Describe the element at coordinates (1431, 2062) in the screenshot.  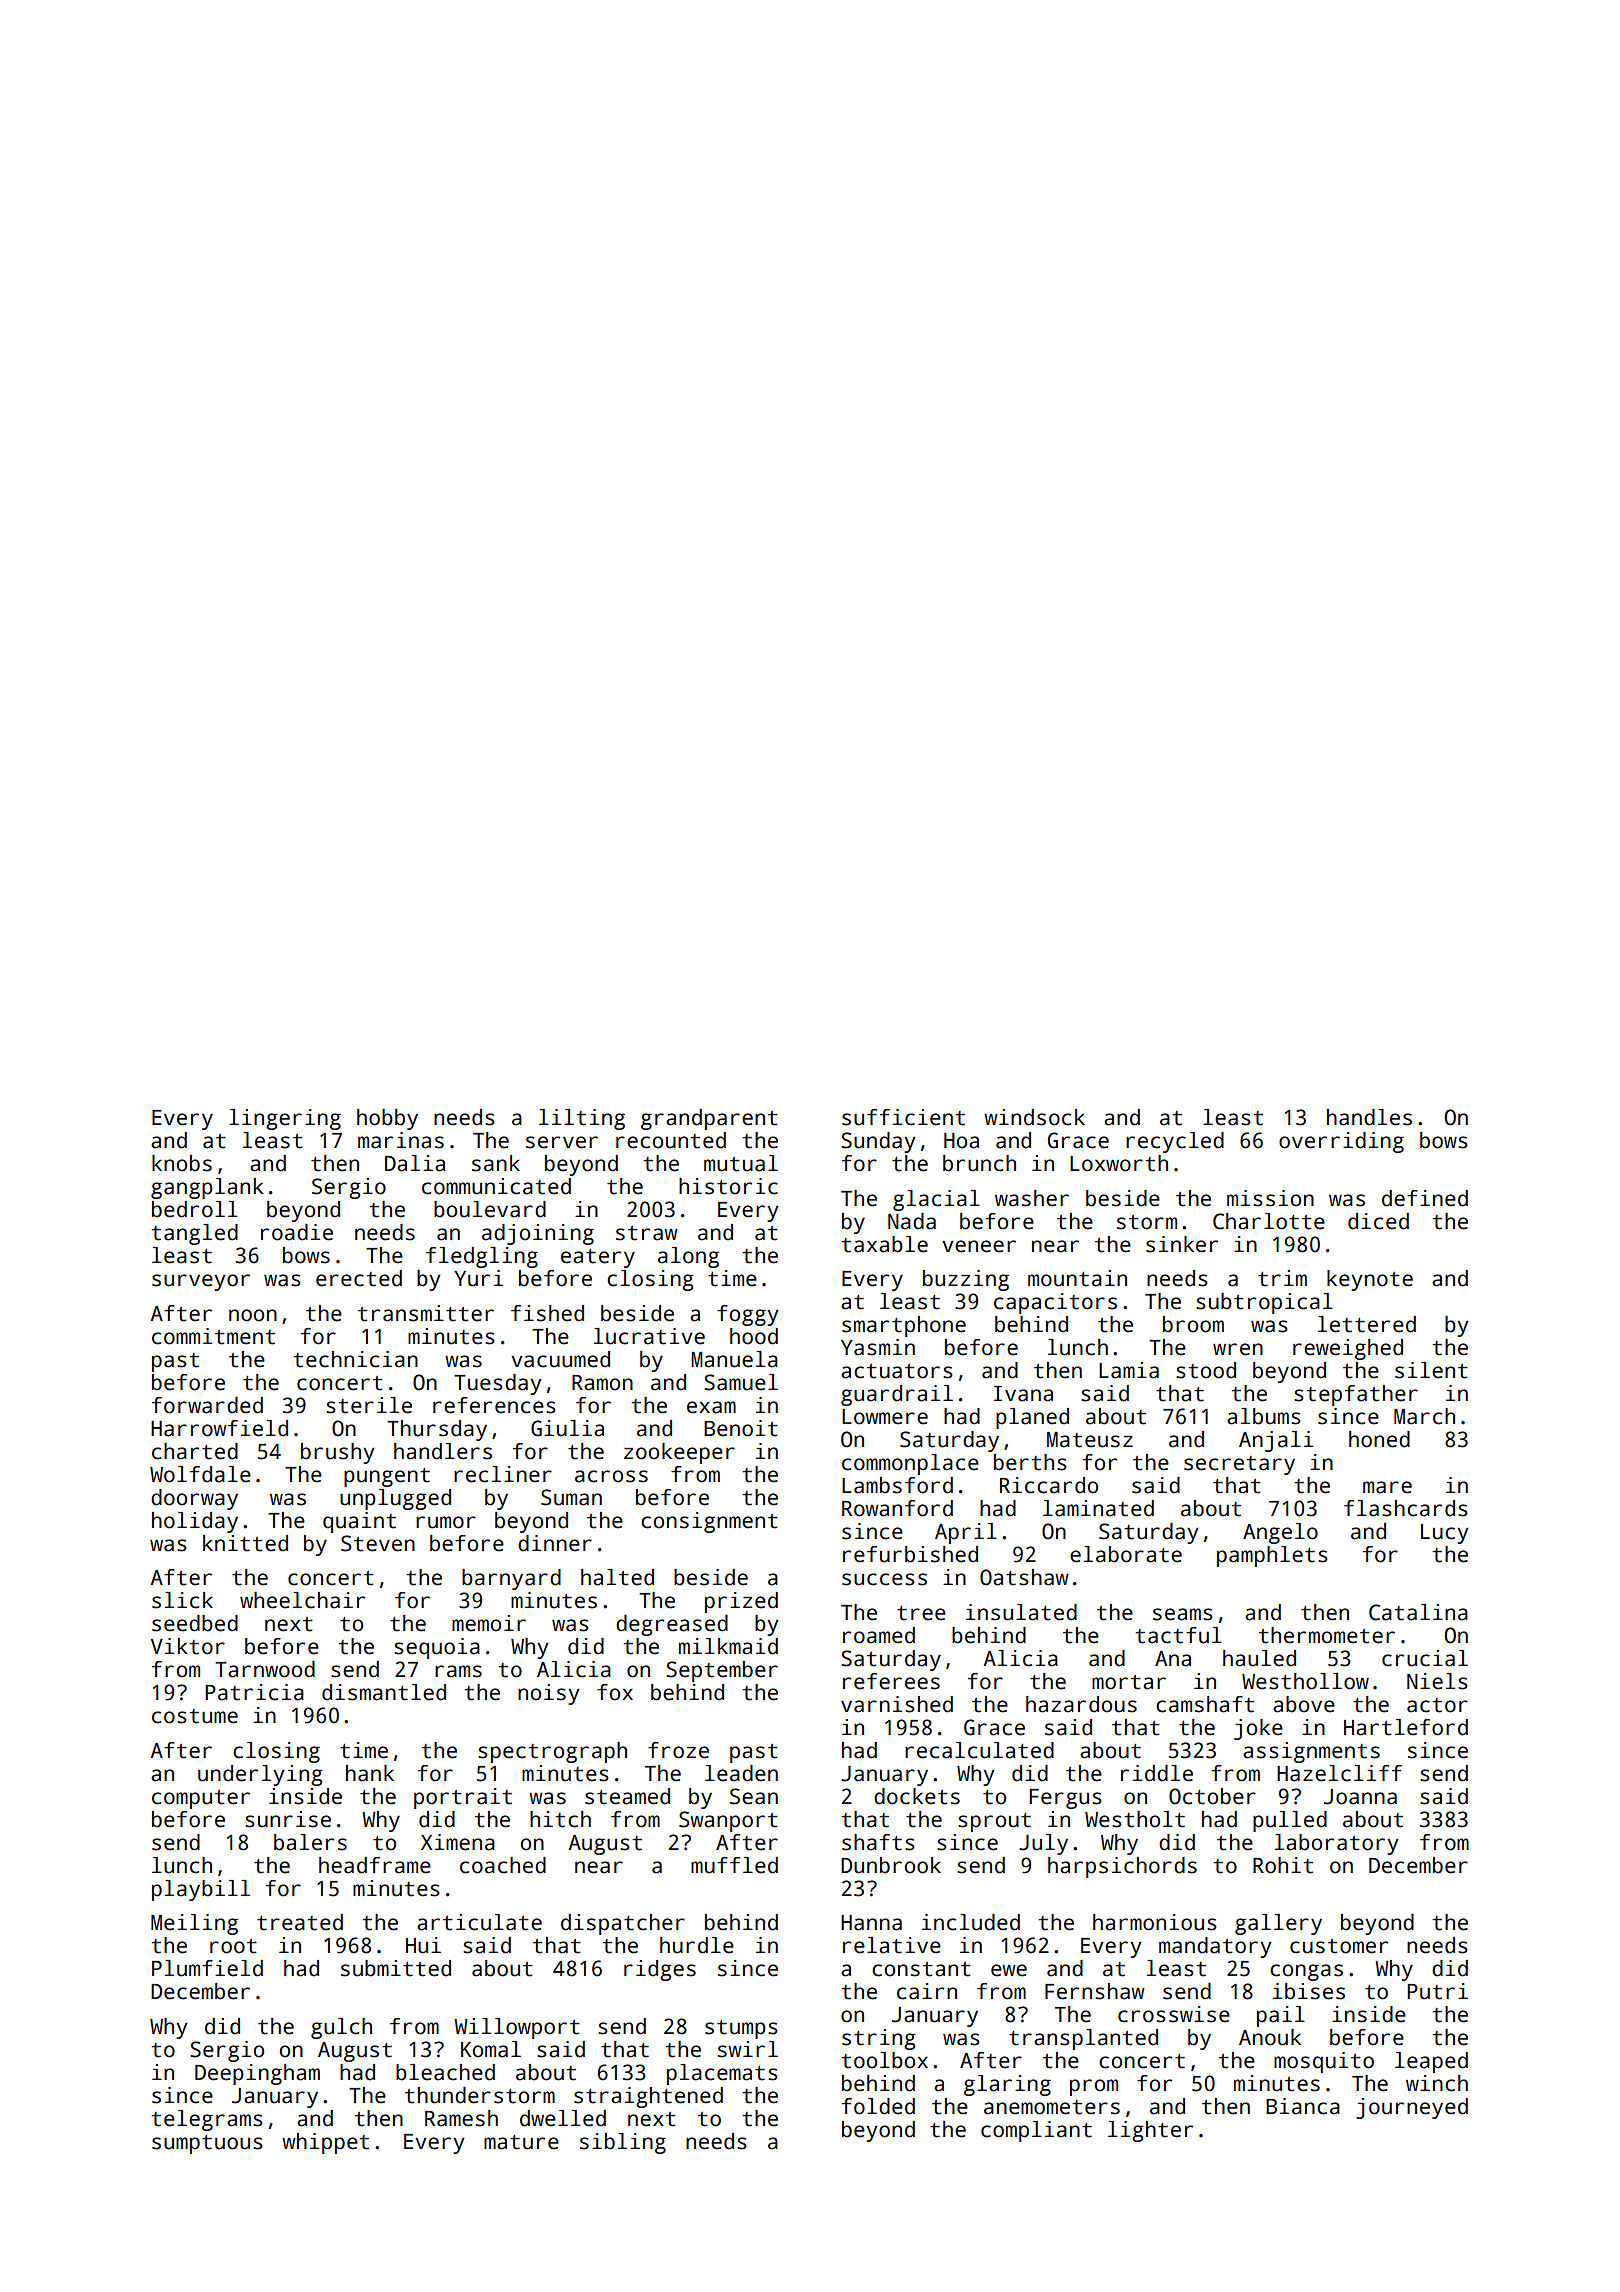
I see `leaped` at that location.
